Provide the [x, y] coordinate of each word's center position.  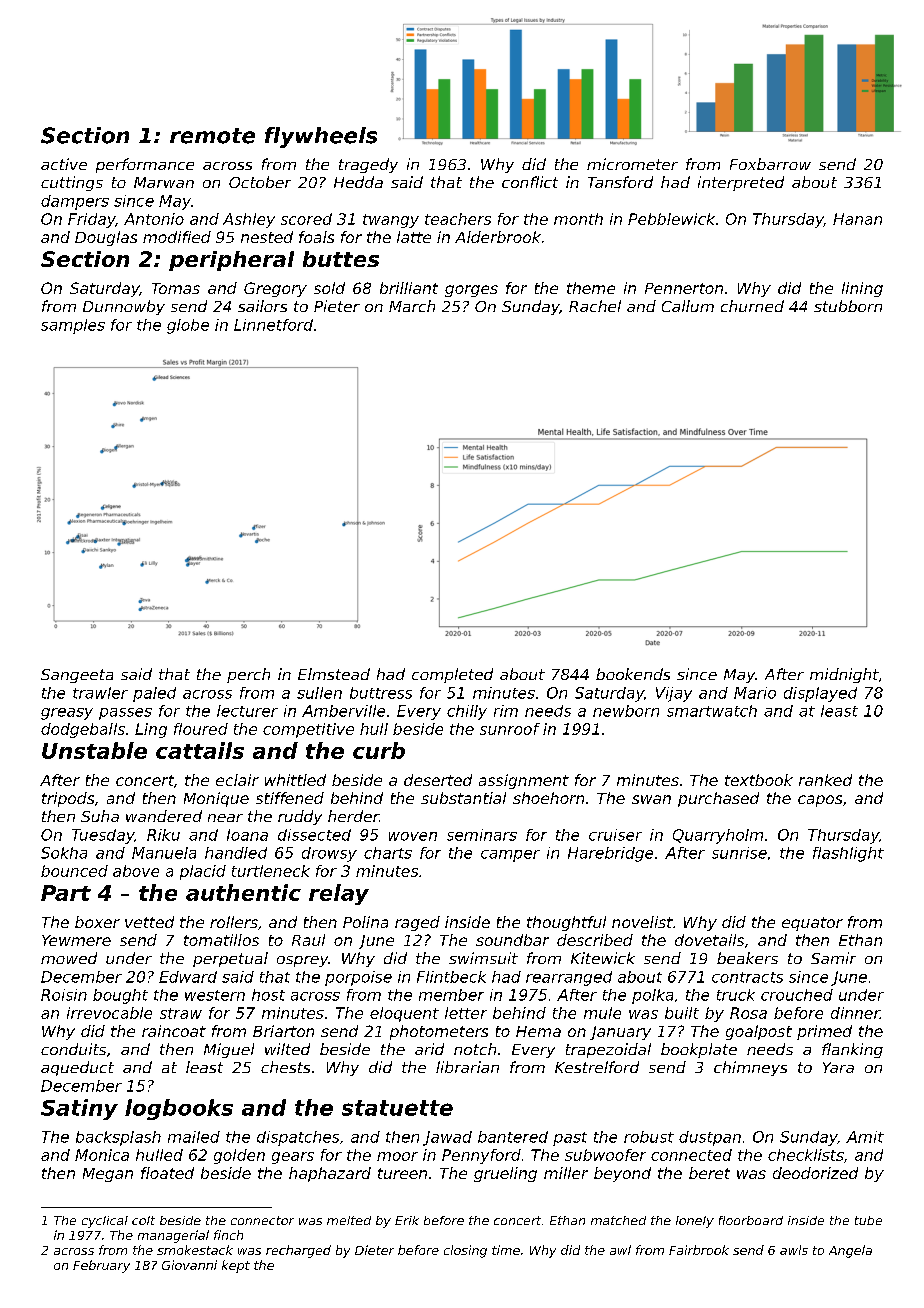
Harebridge [610, 854]
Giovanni [189, 1265]
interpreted [741, 183]
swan [651, 799]
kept [236, 1266]
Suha [100, 816]
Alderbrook [498, 237]
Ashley [249, 220]
